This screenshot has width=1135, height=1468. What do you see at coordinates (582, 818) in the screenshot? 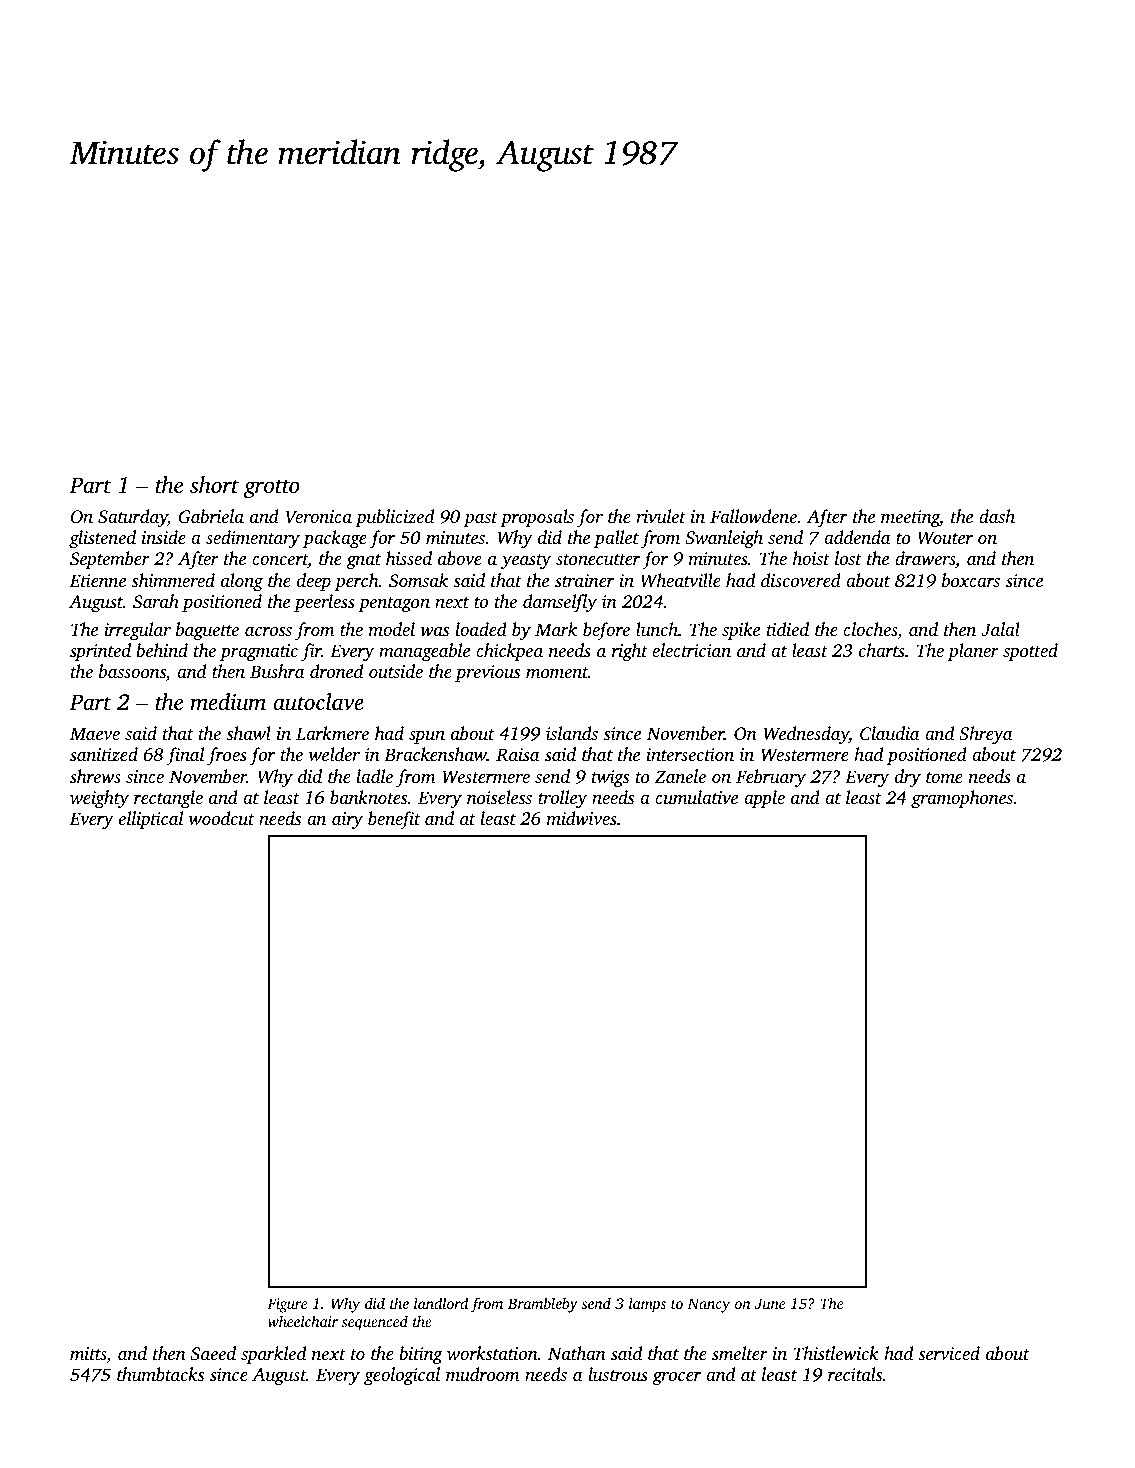
I see `midwives` at bounding box center [582, 818].
